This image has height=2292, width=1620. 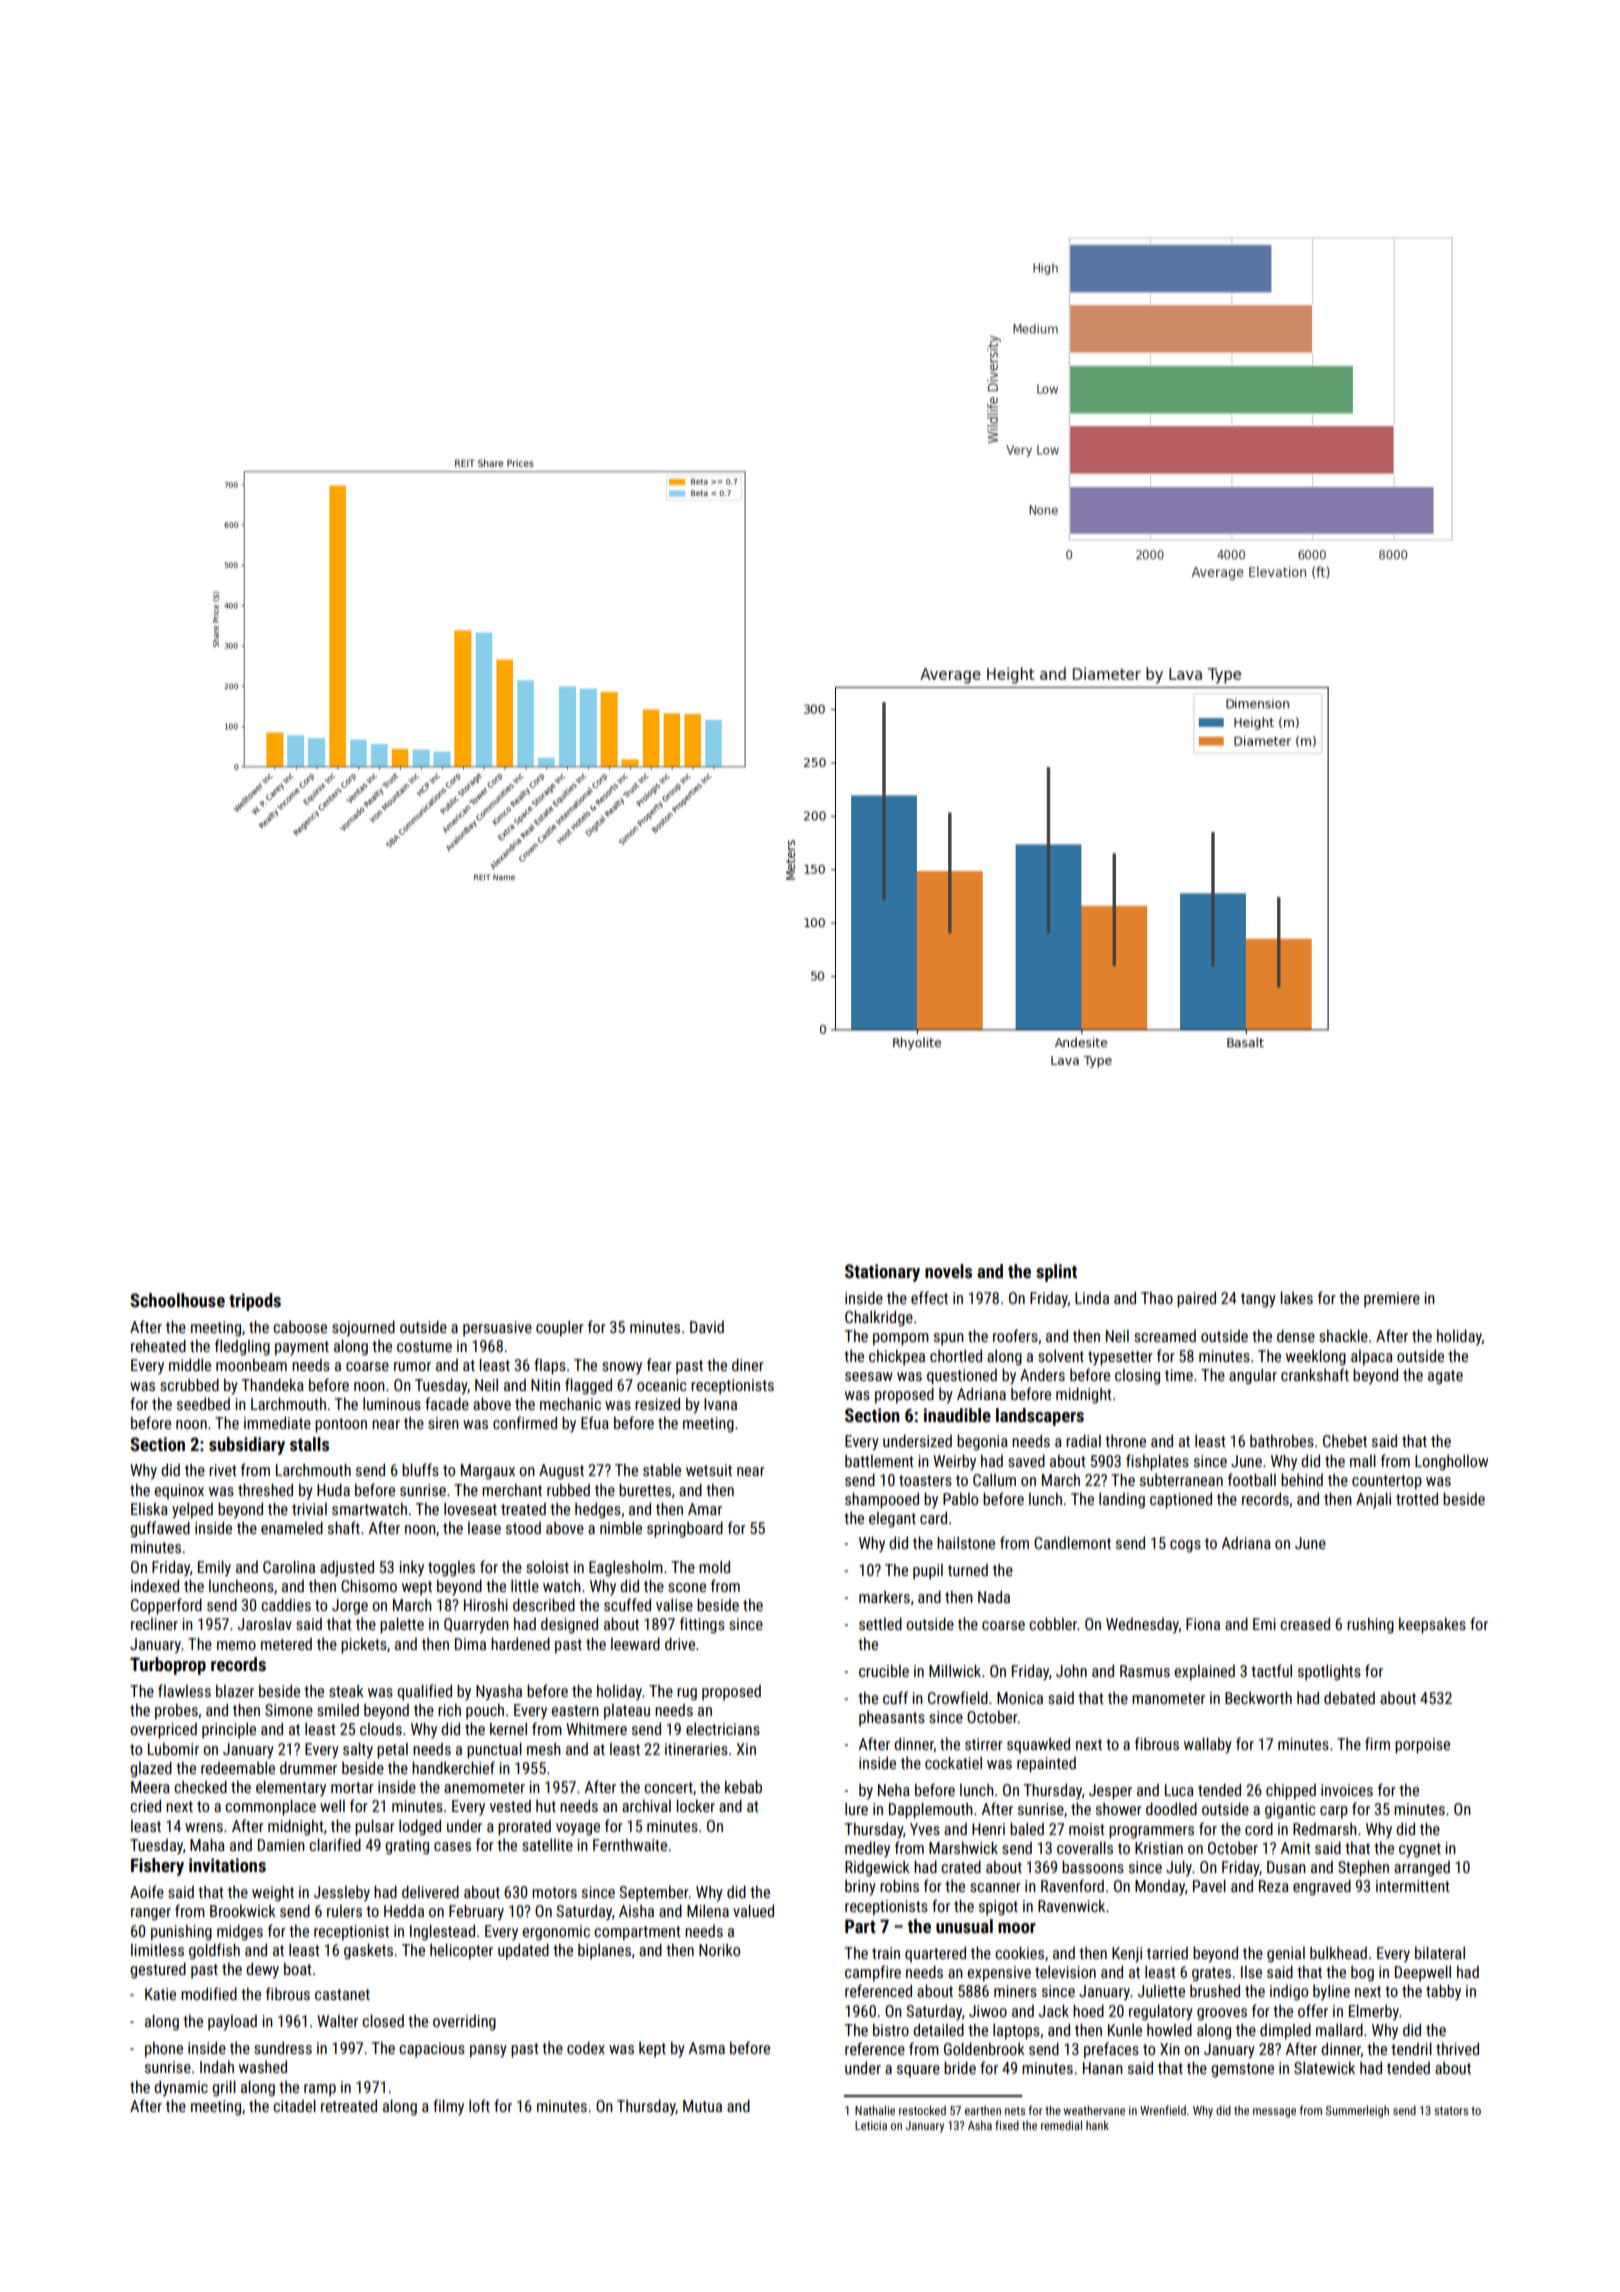 What do you see at coordinates (235, 1691) in the image?
I see `blazer` at bounding box center [235, 1691].
